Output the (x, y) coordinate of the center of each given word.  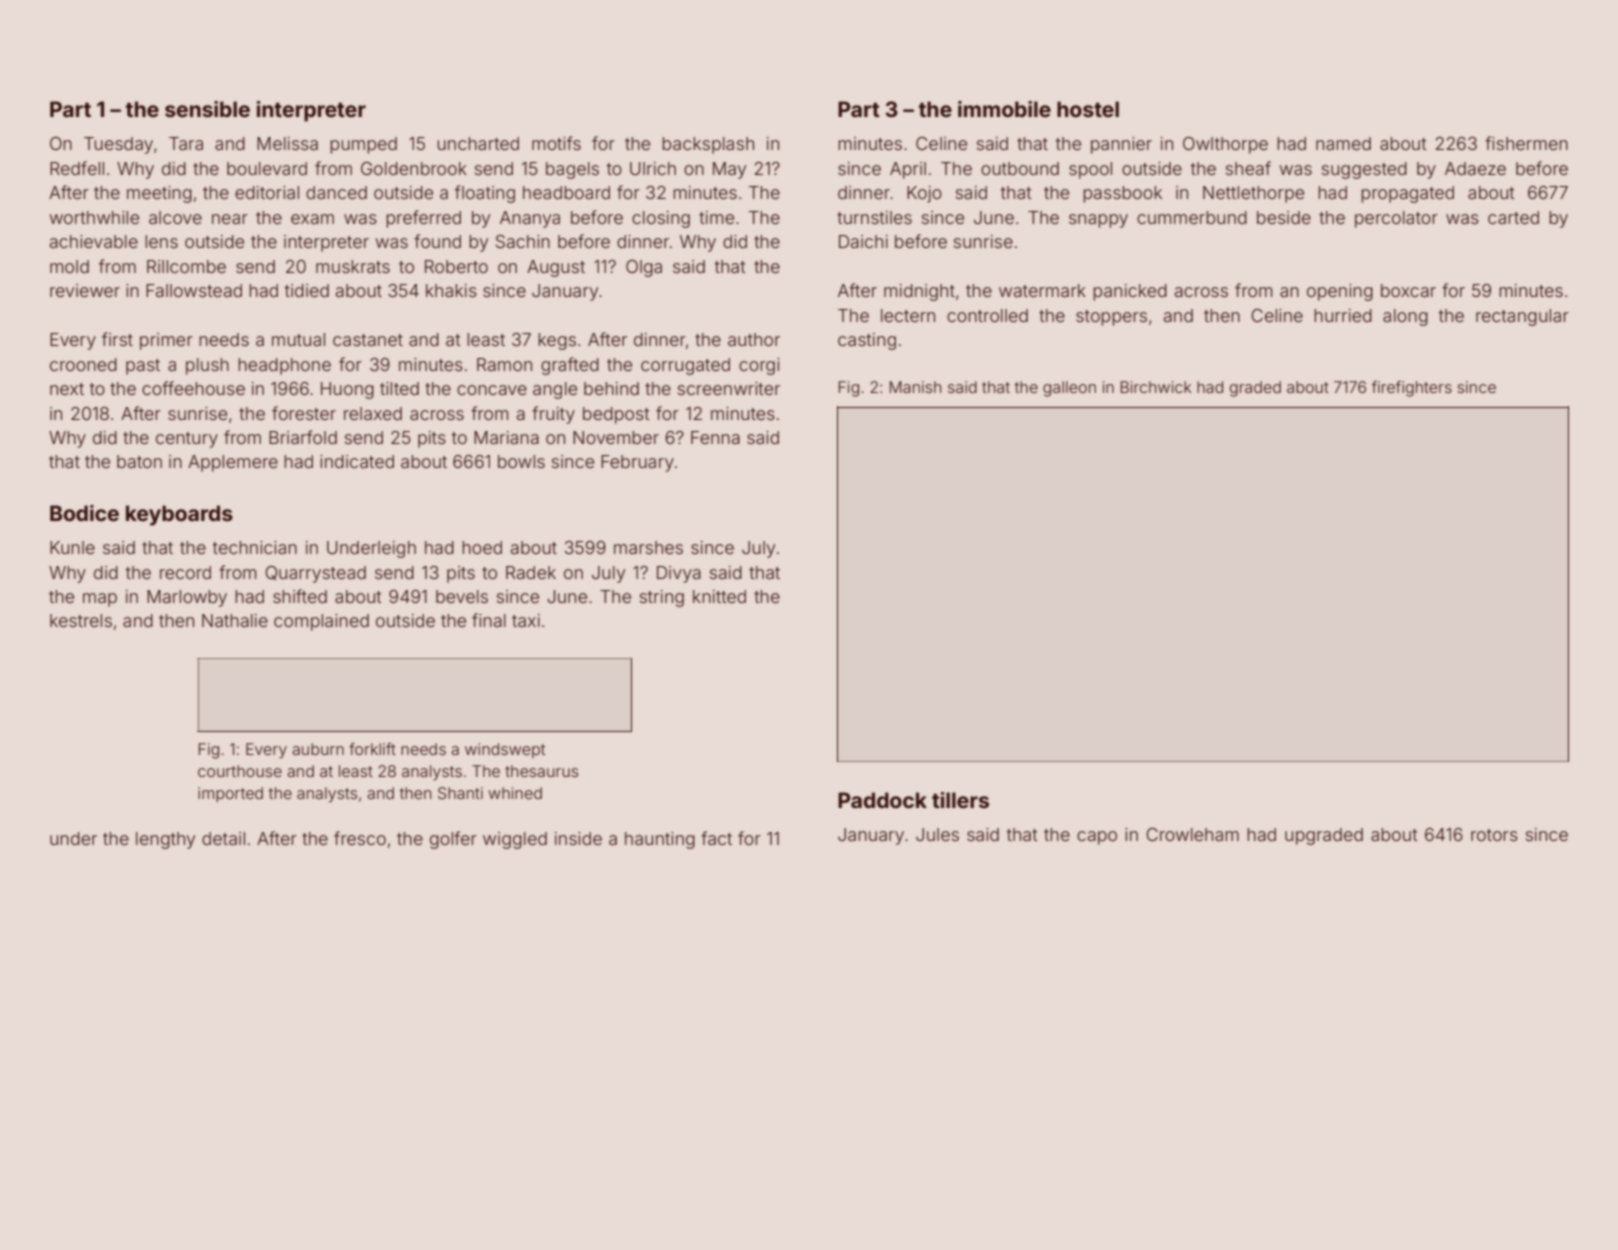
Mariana (506, 437)
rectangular (1522, 317)
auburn (318, 749)
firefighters (1412, 389)
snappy (1098, 221)
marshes (648, 547)
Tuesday (118, 145)
